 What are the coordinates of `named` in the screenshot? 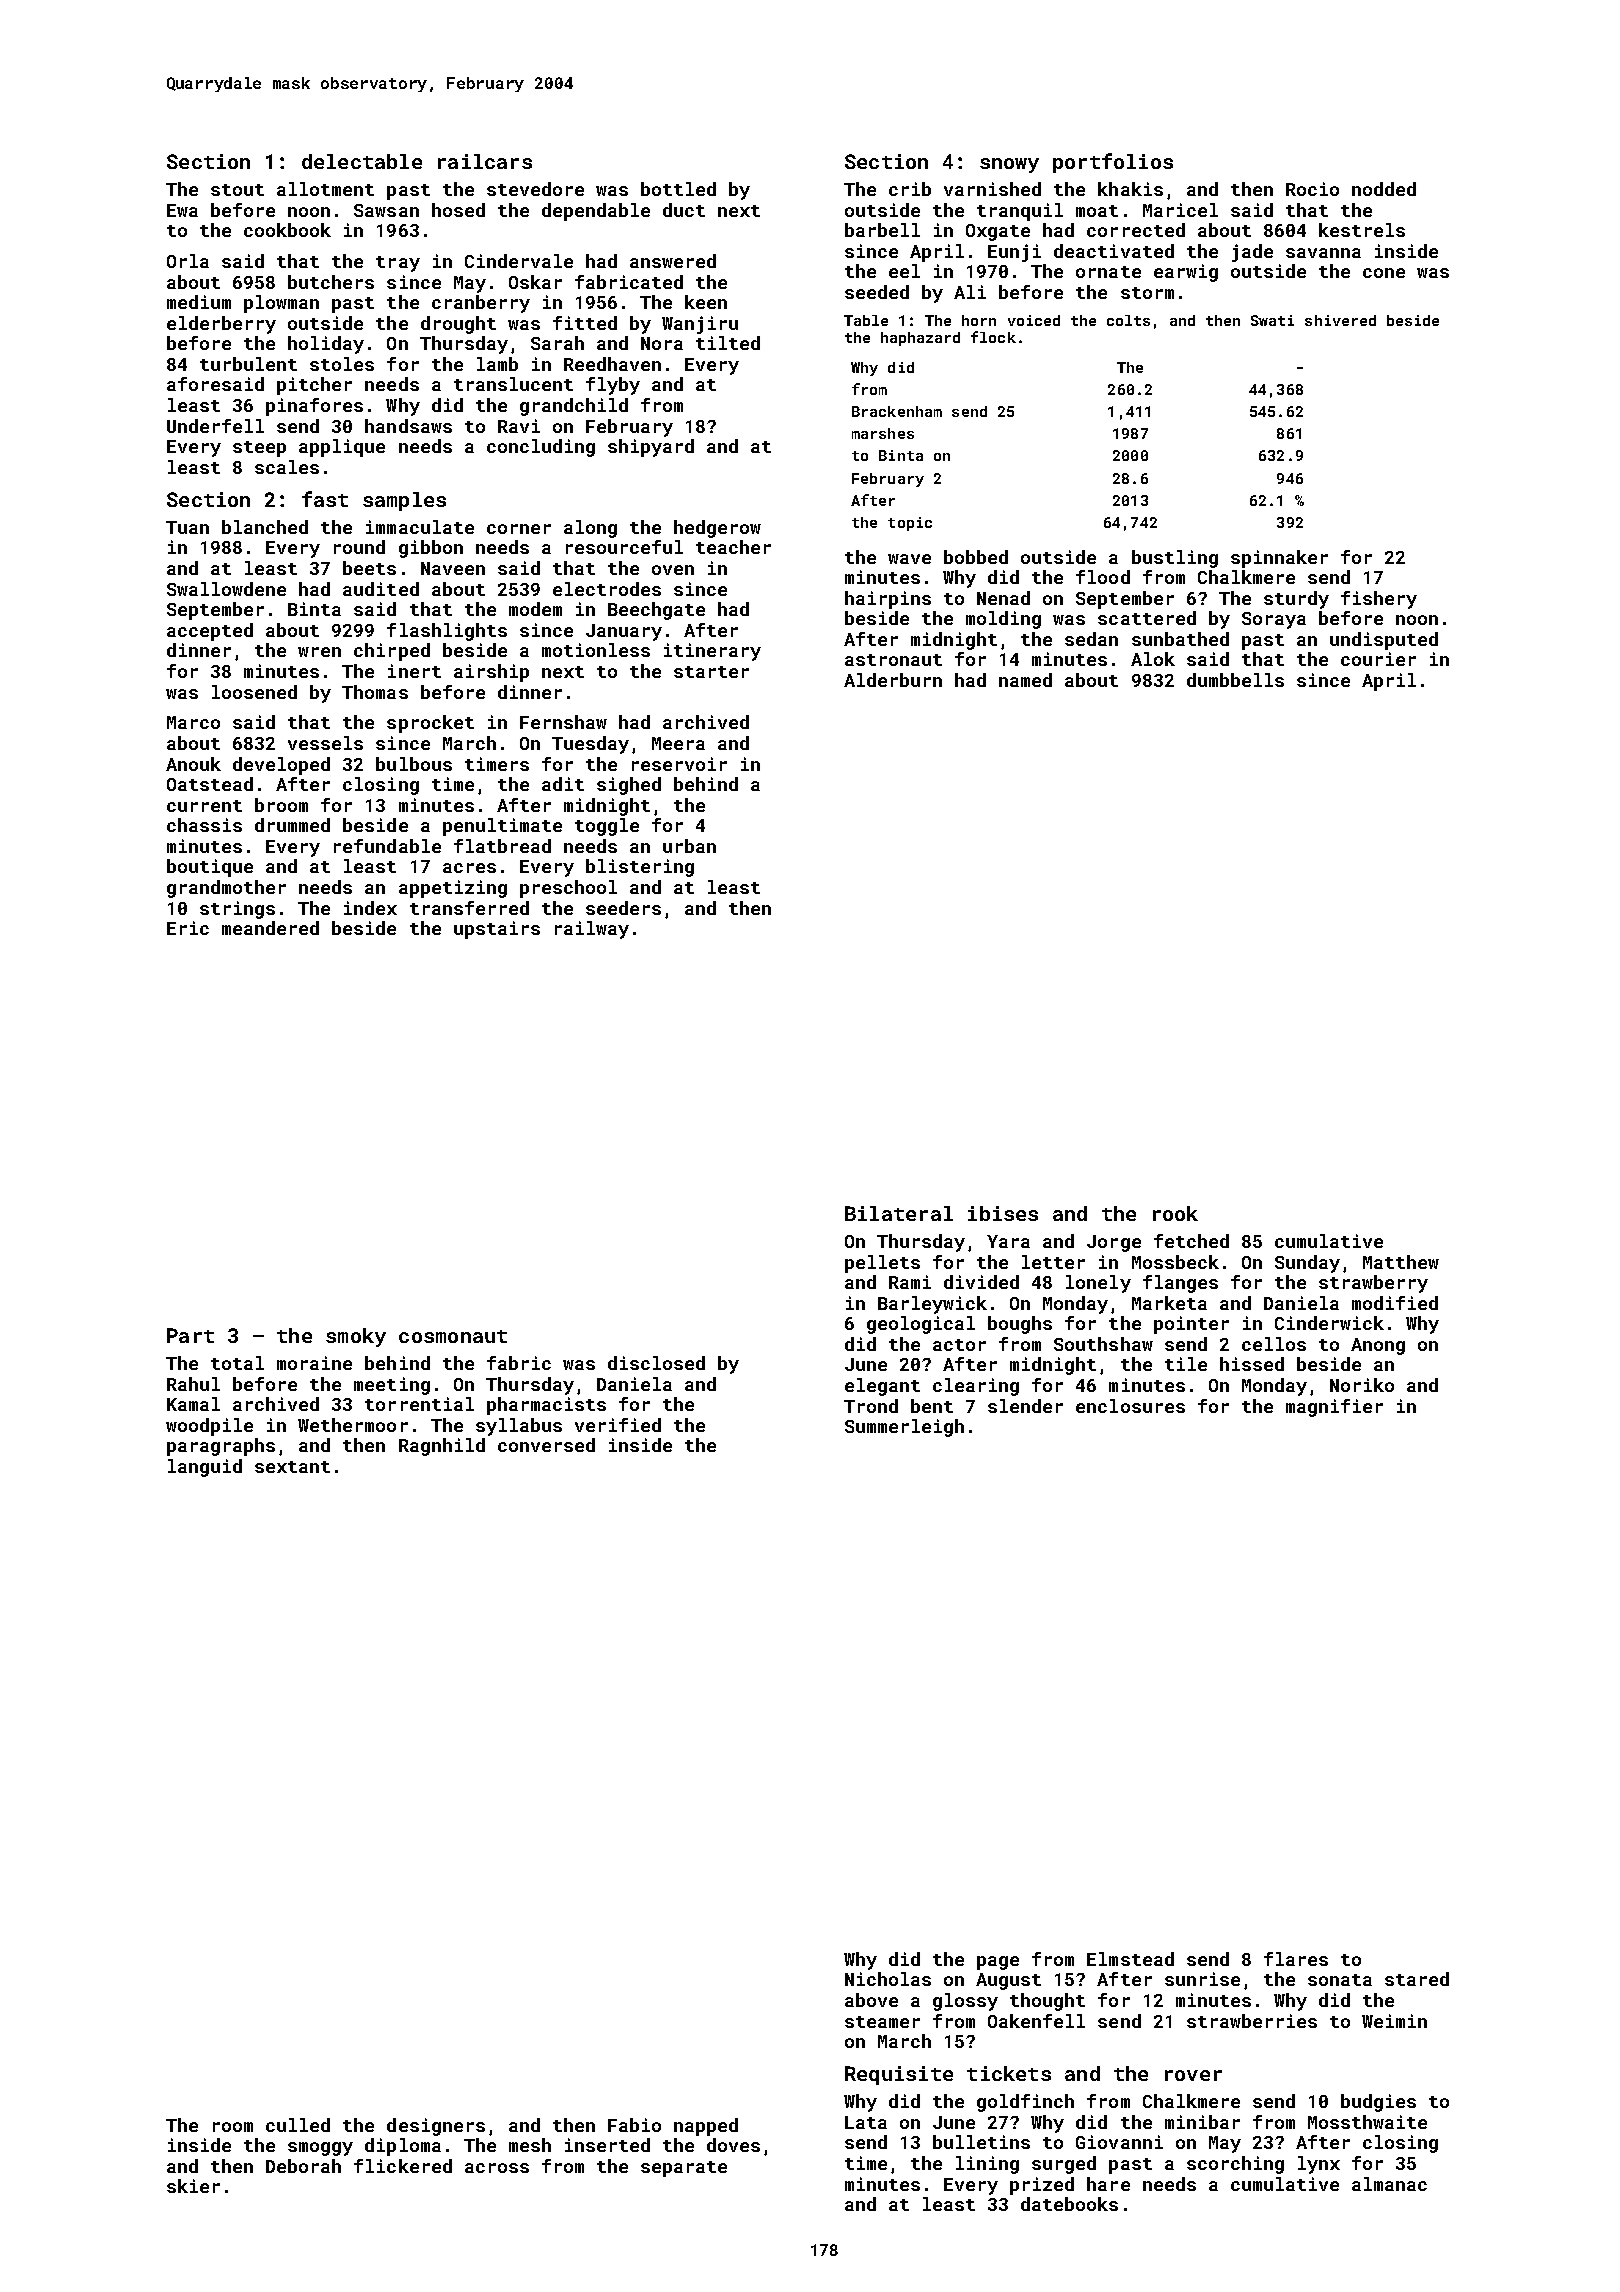 It's located at (1025, 680).
